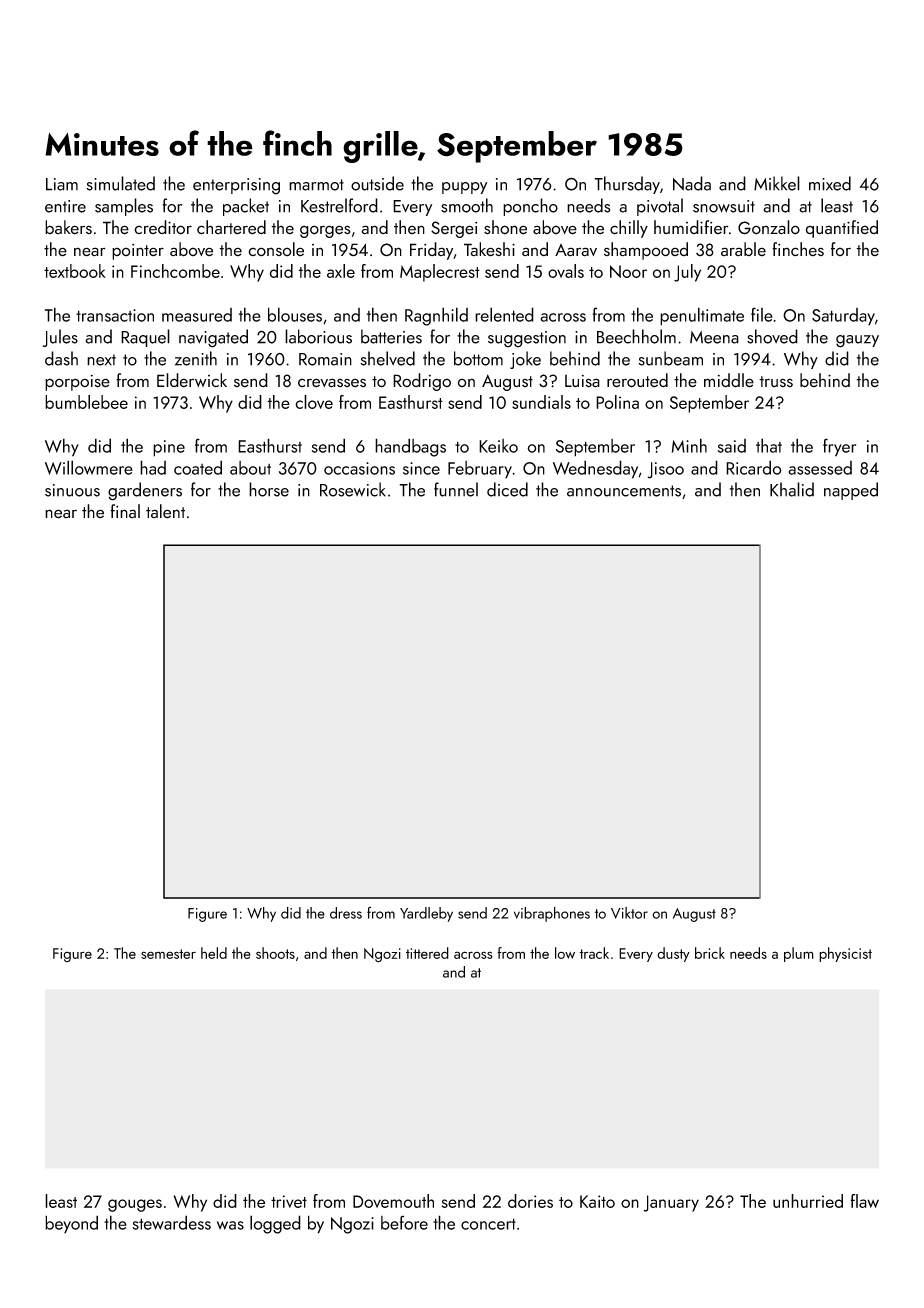 The height and width of the screenshot is (1308, 924). What do you see at coordinates (353, 489) in the screenshot?
I see `Rosewick` at bounding box center [353, 489].
